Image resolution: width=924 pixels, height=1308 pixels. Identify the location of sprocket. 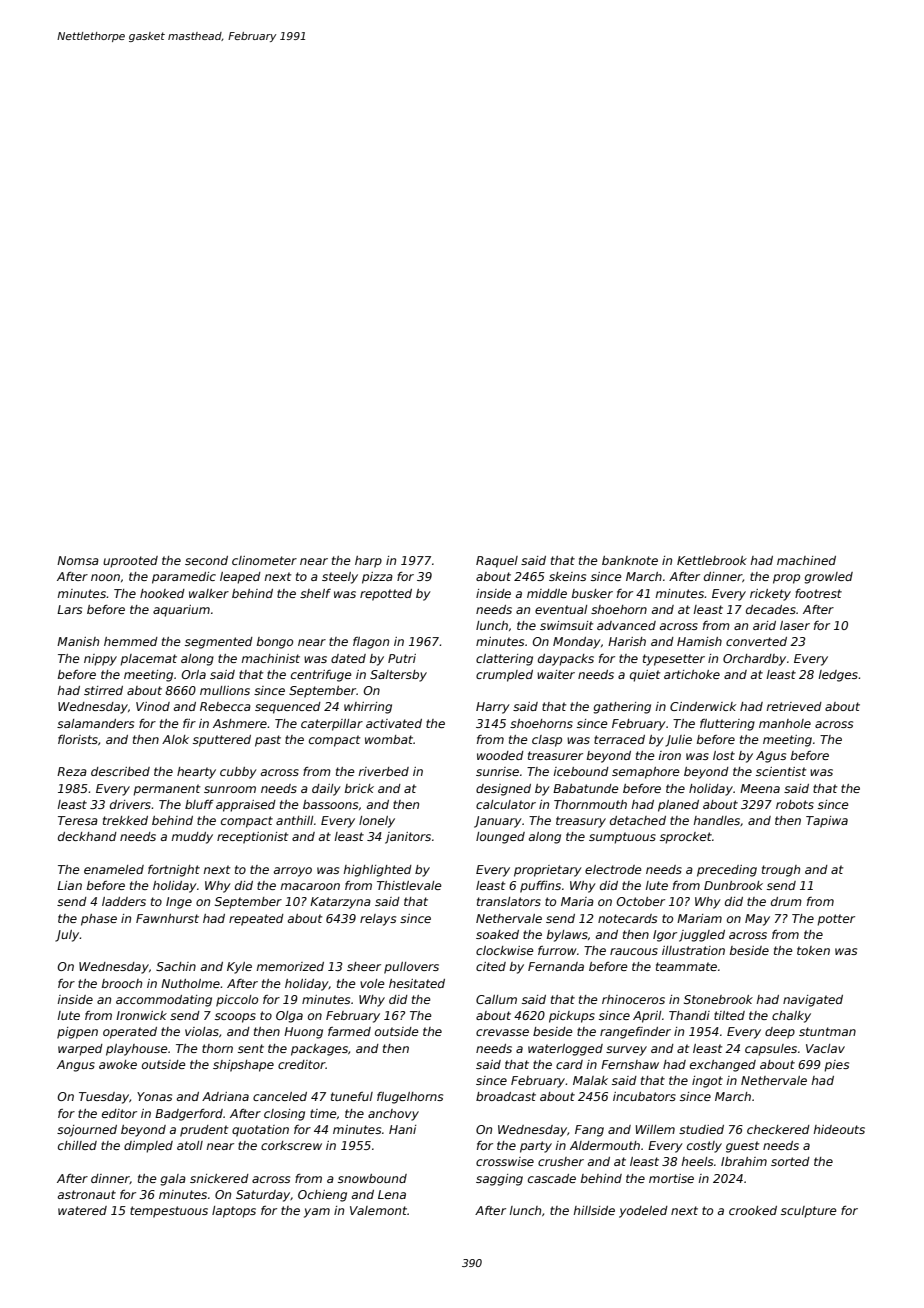
(686, 838).
